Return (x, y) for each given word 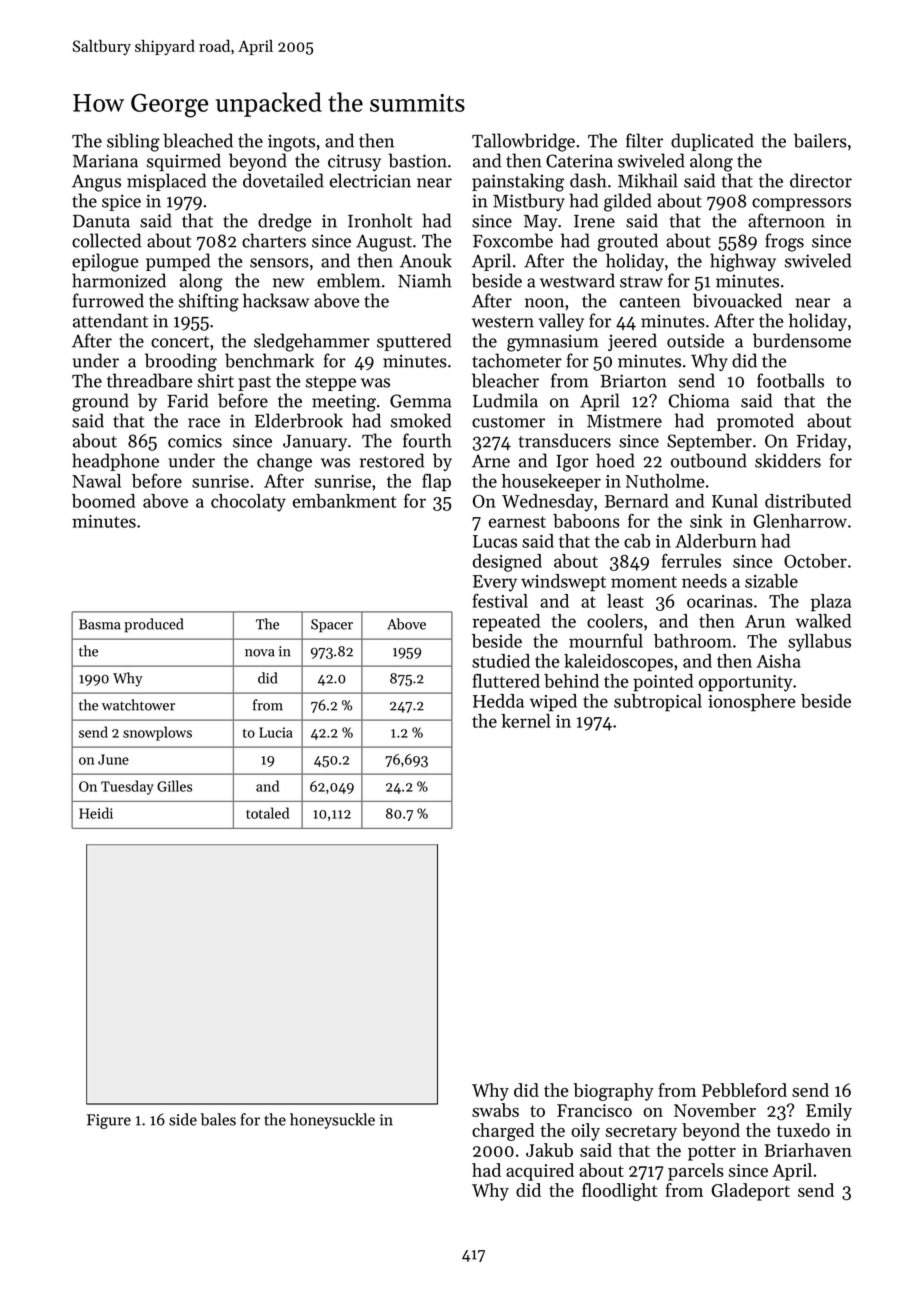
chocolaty (248, 503)
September (709, 442)
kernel (526, 721)
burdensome (802, 340)
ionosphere (752, 703)
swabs (495, 1110)
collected (106, 240)
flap (436, 482)
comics (195, 441)
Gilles (174, 786)
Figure (109, 1121)
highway (743, 262)
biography (613, 1092)
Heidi (96, 813)
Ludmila (505, 400)
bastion (418, 160)
